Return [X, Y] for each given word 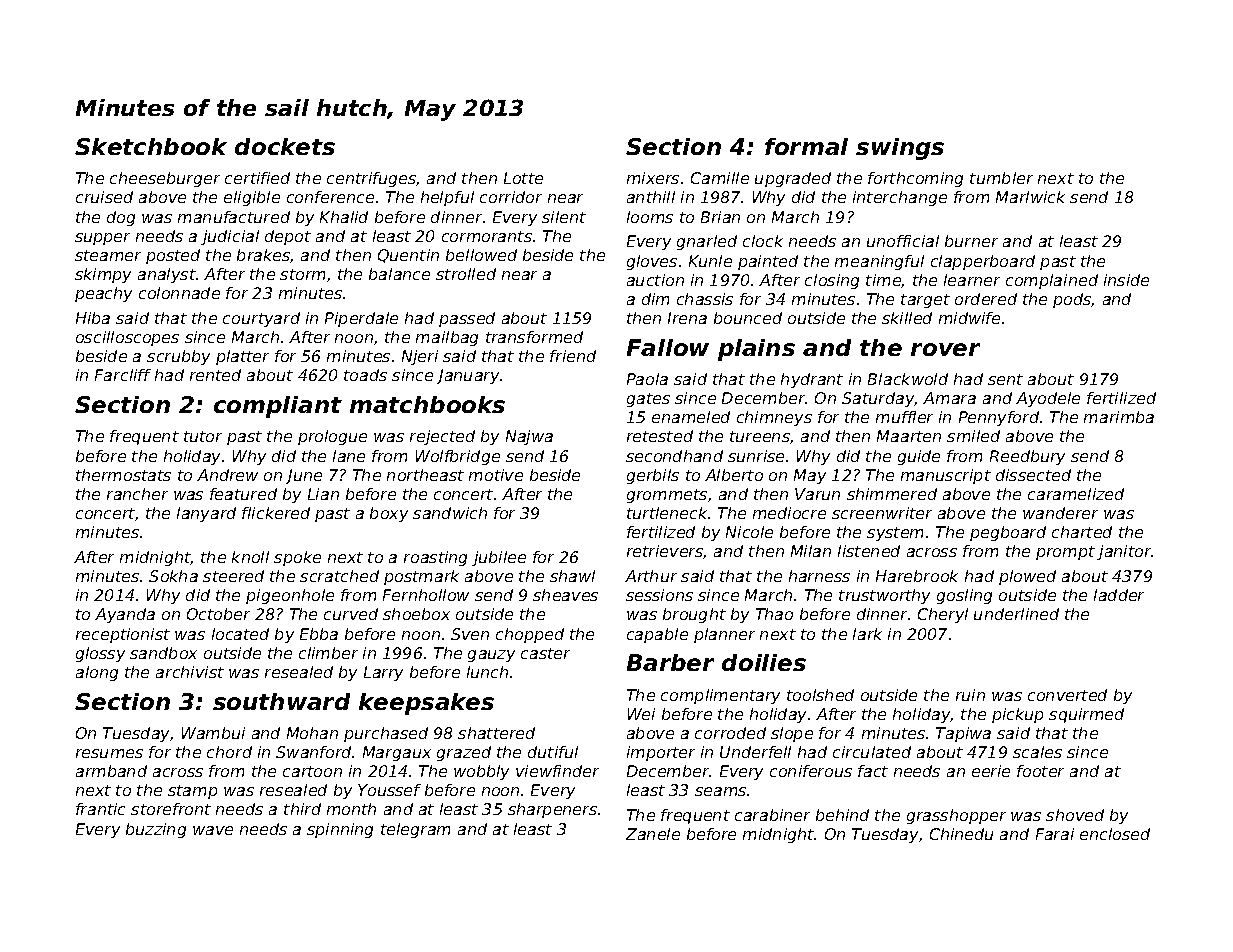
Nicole [749, 532]
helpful [447, 198]
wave [213, 830]
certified [257, 178]
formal [806, 146]
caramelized [1076, 494]
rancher [137, 494]
